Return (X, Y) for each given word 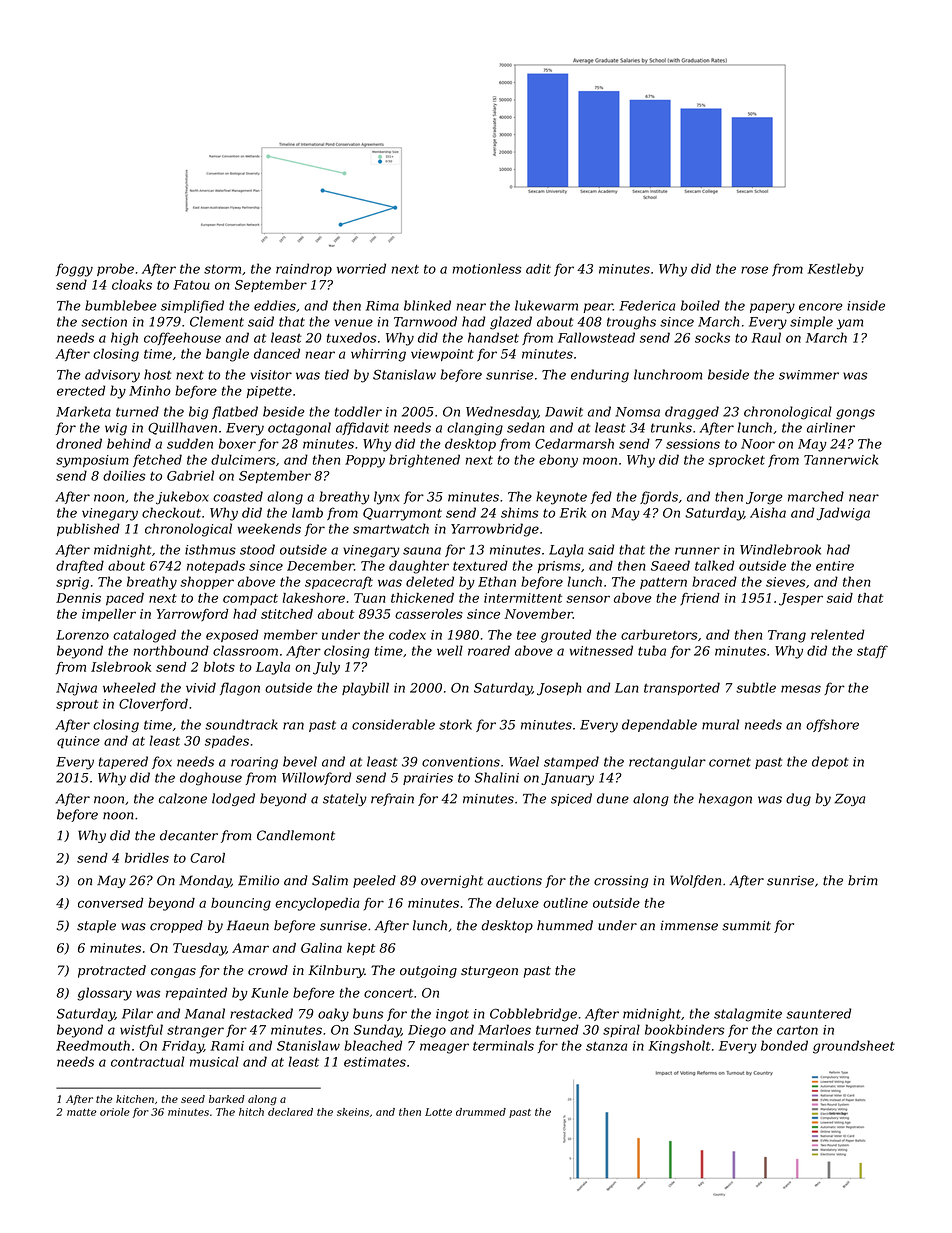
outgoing (428, 971)
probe (115, 269)
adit (538, 268)
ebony (558, 461)
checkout (171, 512)
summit (746, 925)
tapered (123, 762)
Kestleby (835, 270)
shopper (207, 582)
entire (835, 566)
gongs (855, 414)
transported (682, 688)
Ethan (497, 581)
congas (173, 973)
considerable (393, 724)
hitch (251, 1112)
